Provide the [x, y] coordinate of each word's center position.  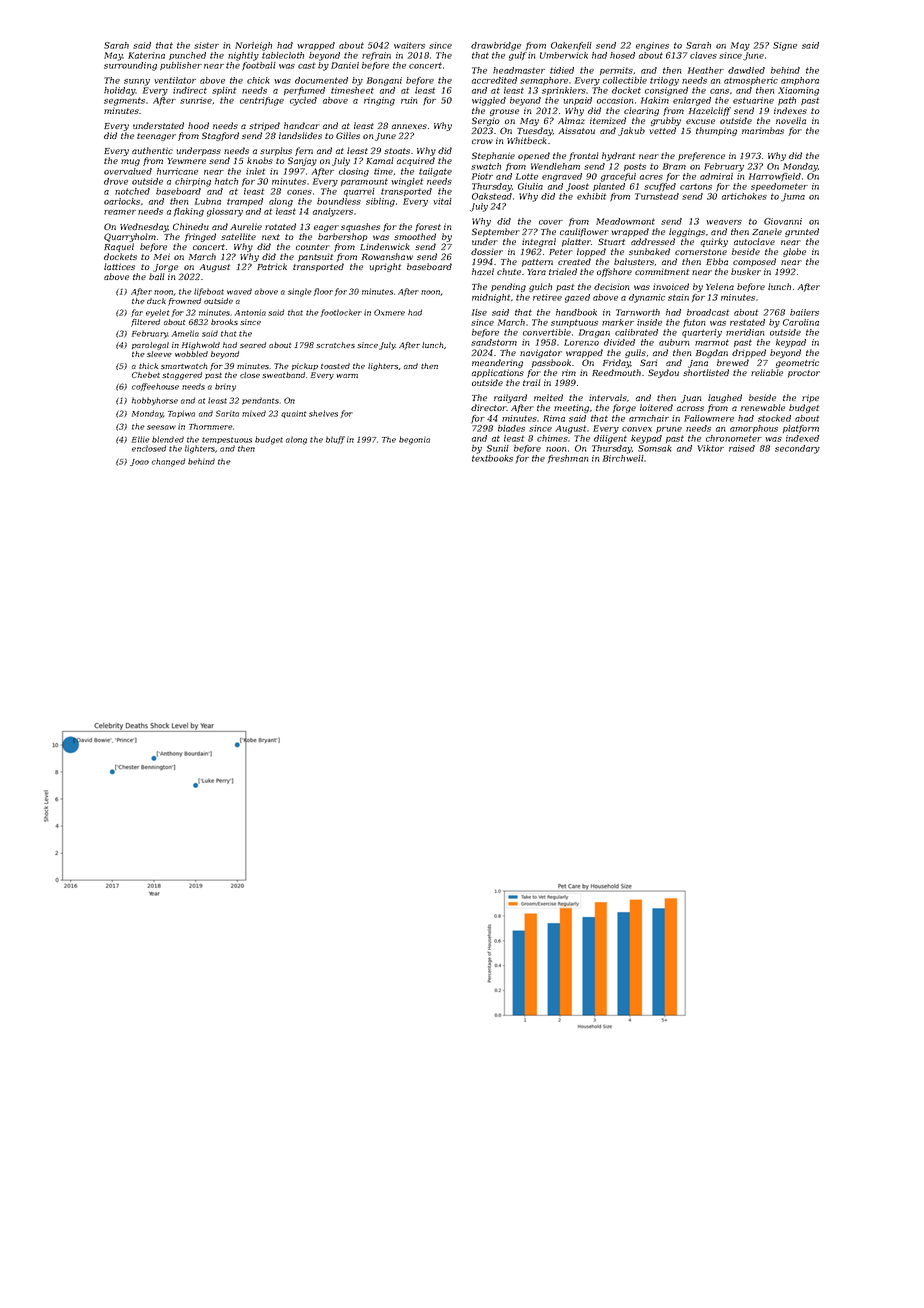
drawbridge [496, 46]
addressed [653, 241]
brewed [733, 362]
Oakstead [492, 196]
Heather [706, 70]
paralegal [150, 346]
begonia [414, 440]
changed [168, 462]
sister [206, 45]
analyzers [333, 212]
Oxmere [389, 312]
